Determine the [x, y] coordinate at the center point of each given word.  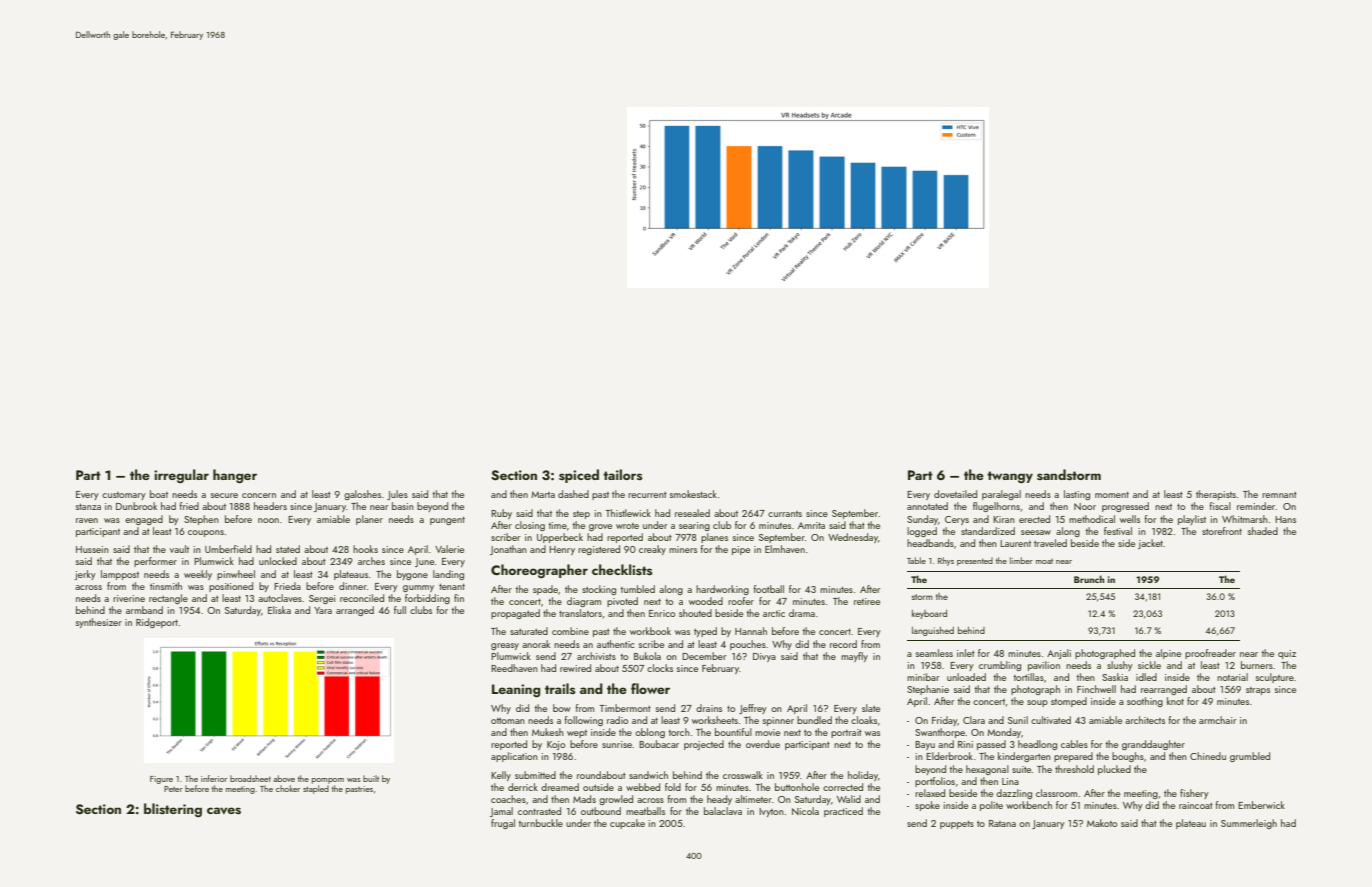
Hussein [92, 549]
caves [224, 811]
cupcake [627, 824]
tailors [622, 474]
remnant [1279, 495]
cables [1074, 744]
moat [1044, 561]
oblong [650, 733]
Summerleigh [1249, 824]
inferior [214, 778]
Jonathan [508, 550]
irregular [181, 476]
